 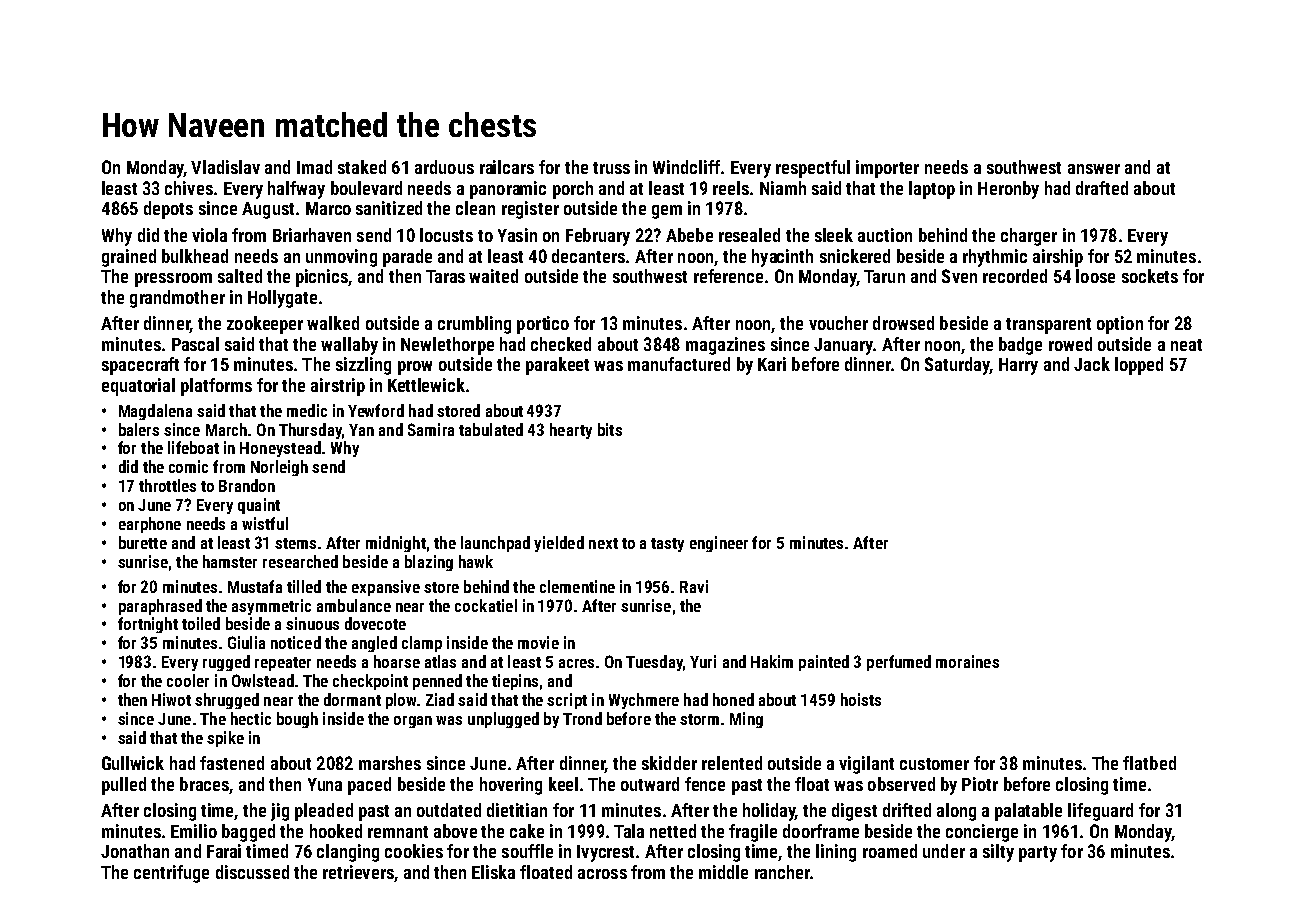 I want to click on balers, so click(x=139, y=429).
